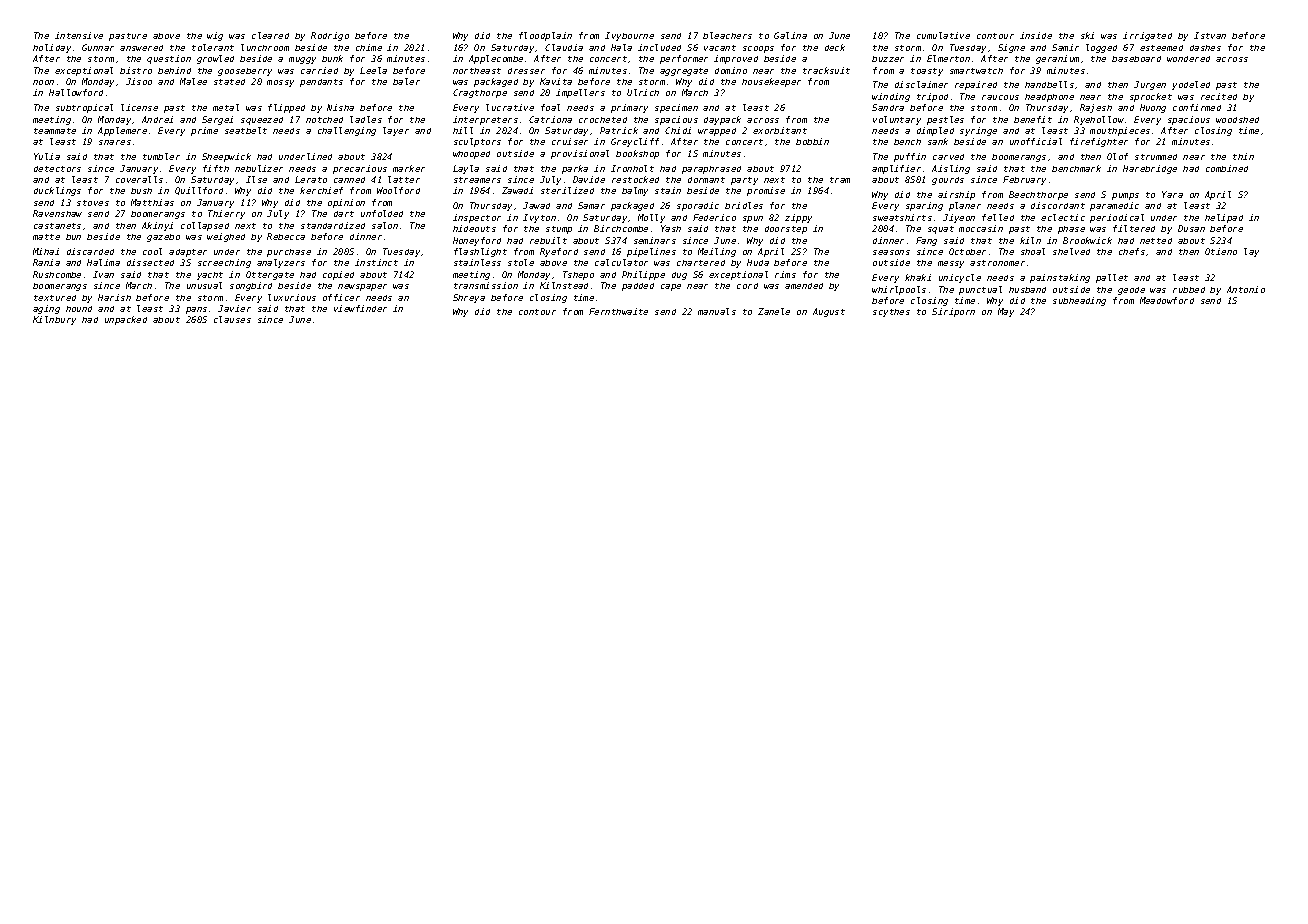  What do you see at coordinates (265, 47) in the document?
I see `lunchroom` at bounding box center [265, 47].
